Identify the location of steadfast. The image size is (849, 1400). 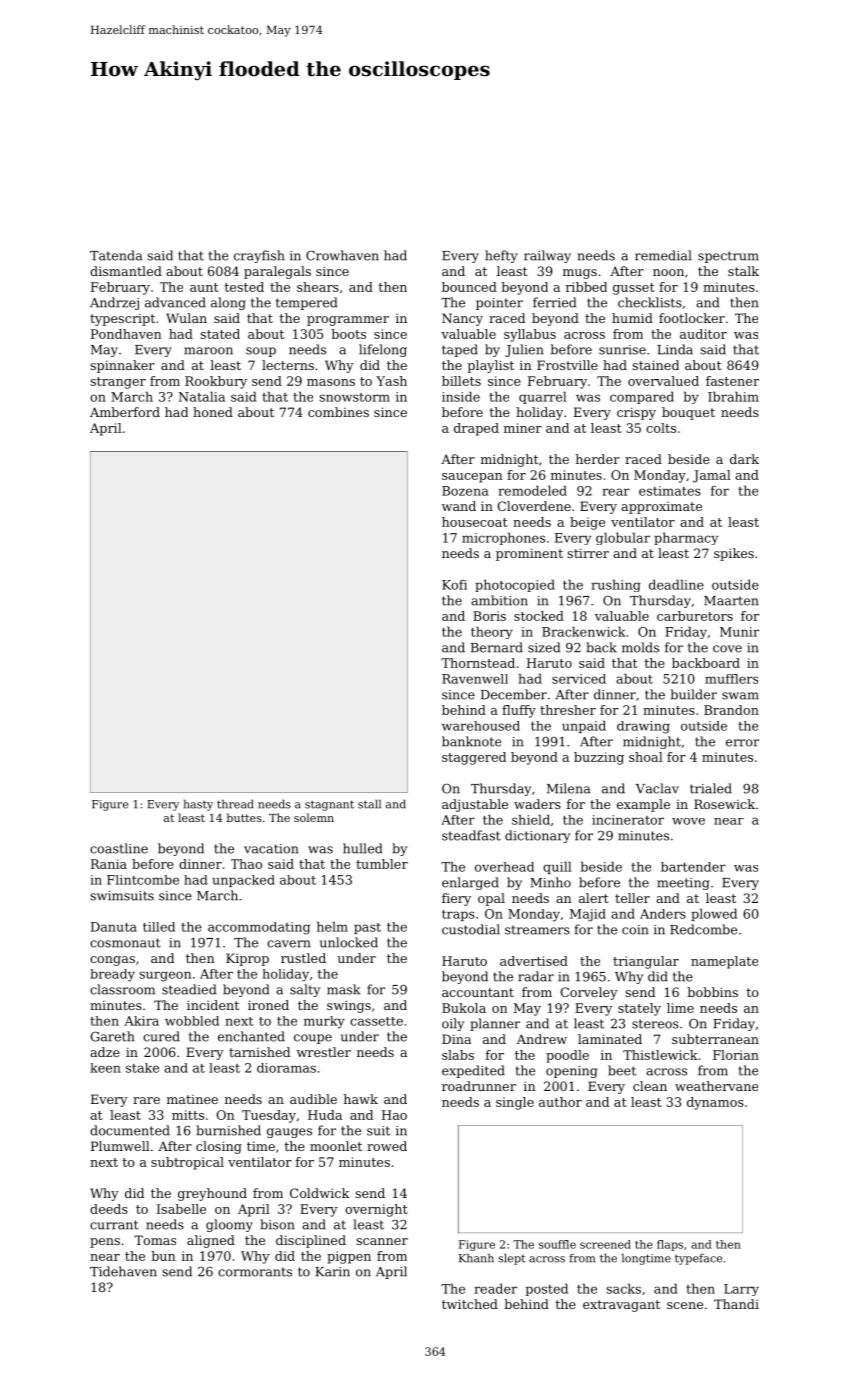
(471, 835).
